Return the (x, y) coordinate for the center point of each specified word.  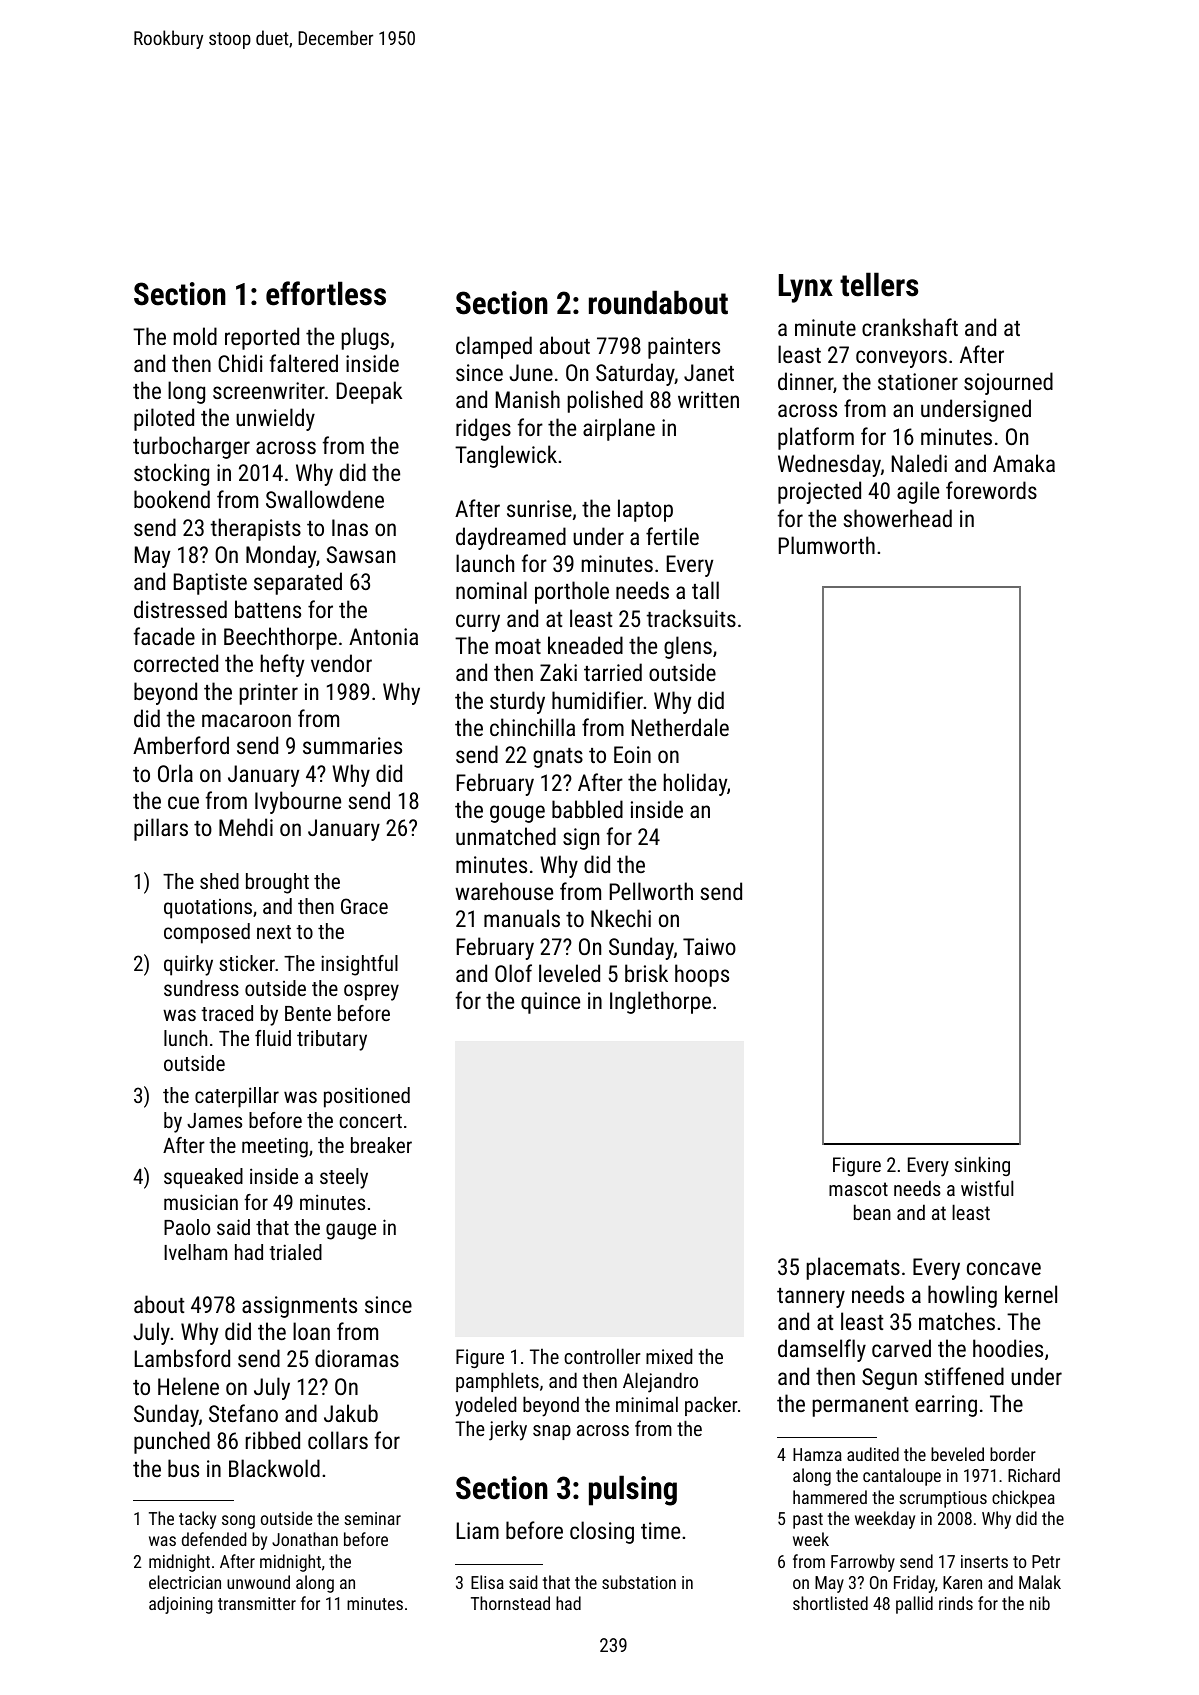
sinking (982, 1166)
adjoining (181, 1605)
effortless (326, 293)
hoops (702, 975)
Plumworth (827, 545)
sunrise (539, 508)
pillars (161, 829)
